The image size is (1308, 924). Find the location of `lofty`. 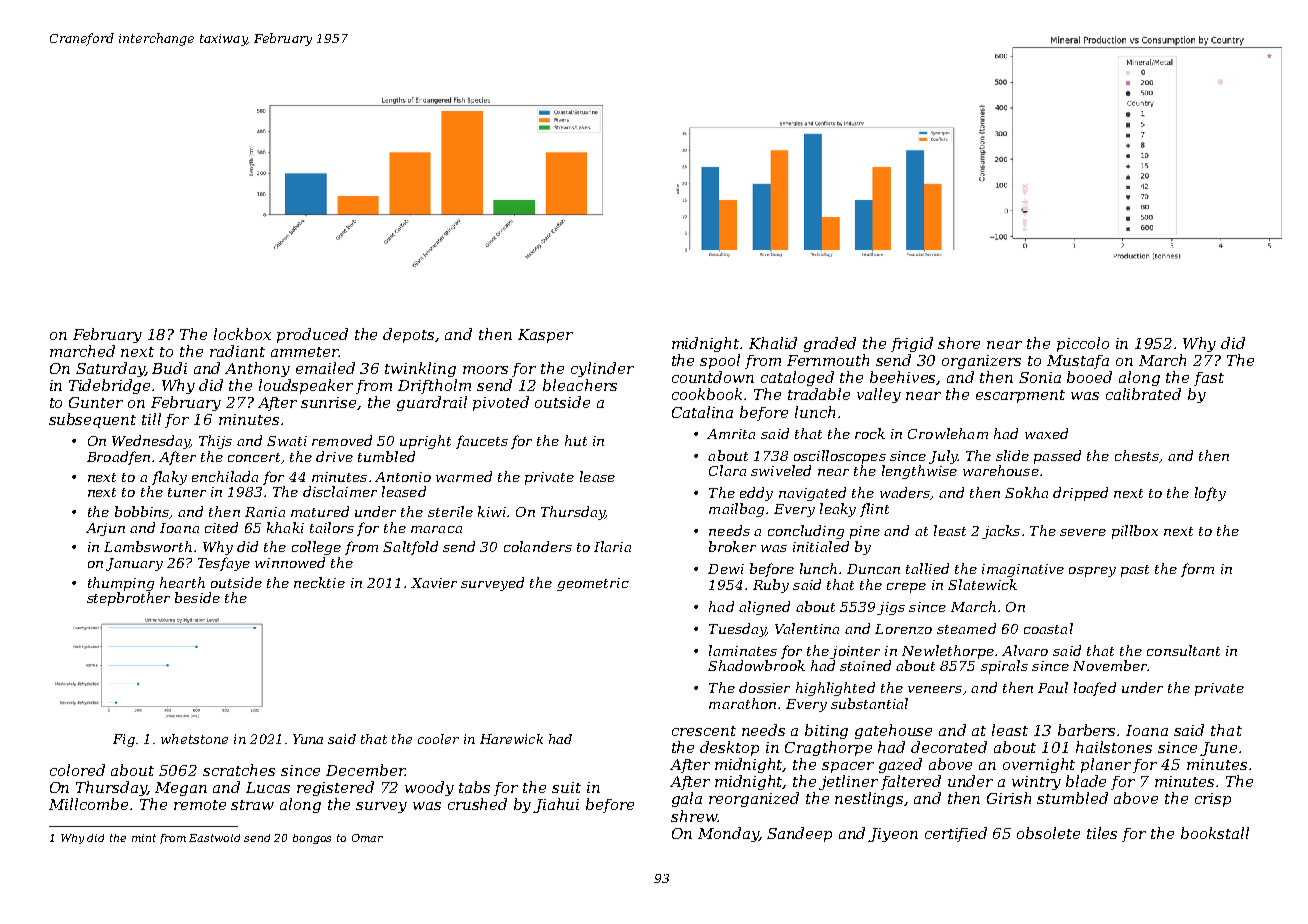

lofty is located at coordinates (1210, 494).
